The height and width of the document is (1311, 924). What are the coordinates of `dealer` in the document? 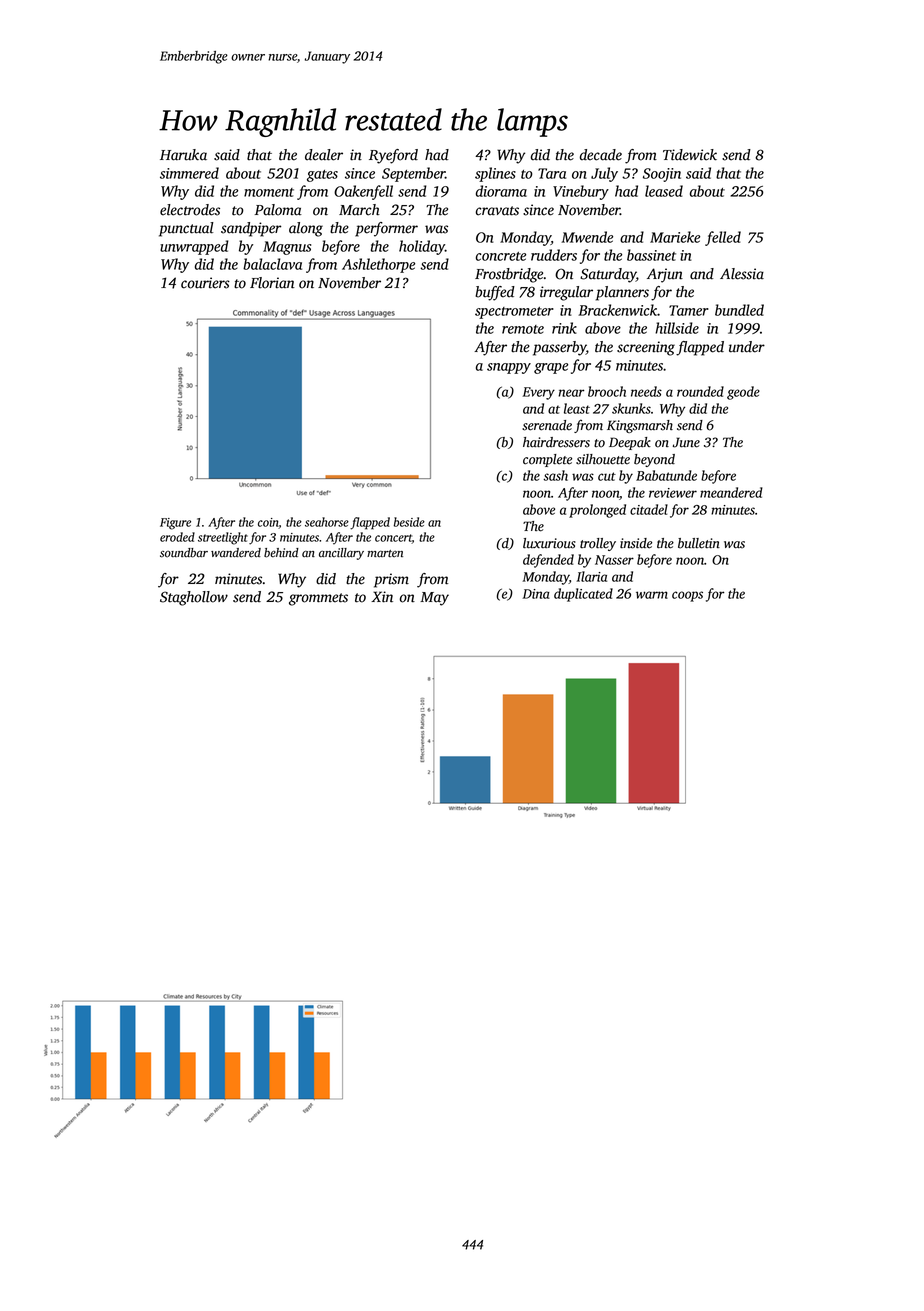 It's located at (324, 155).
